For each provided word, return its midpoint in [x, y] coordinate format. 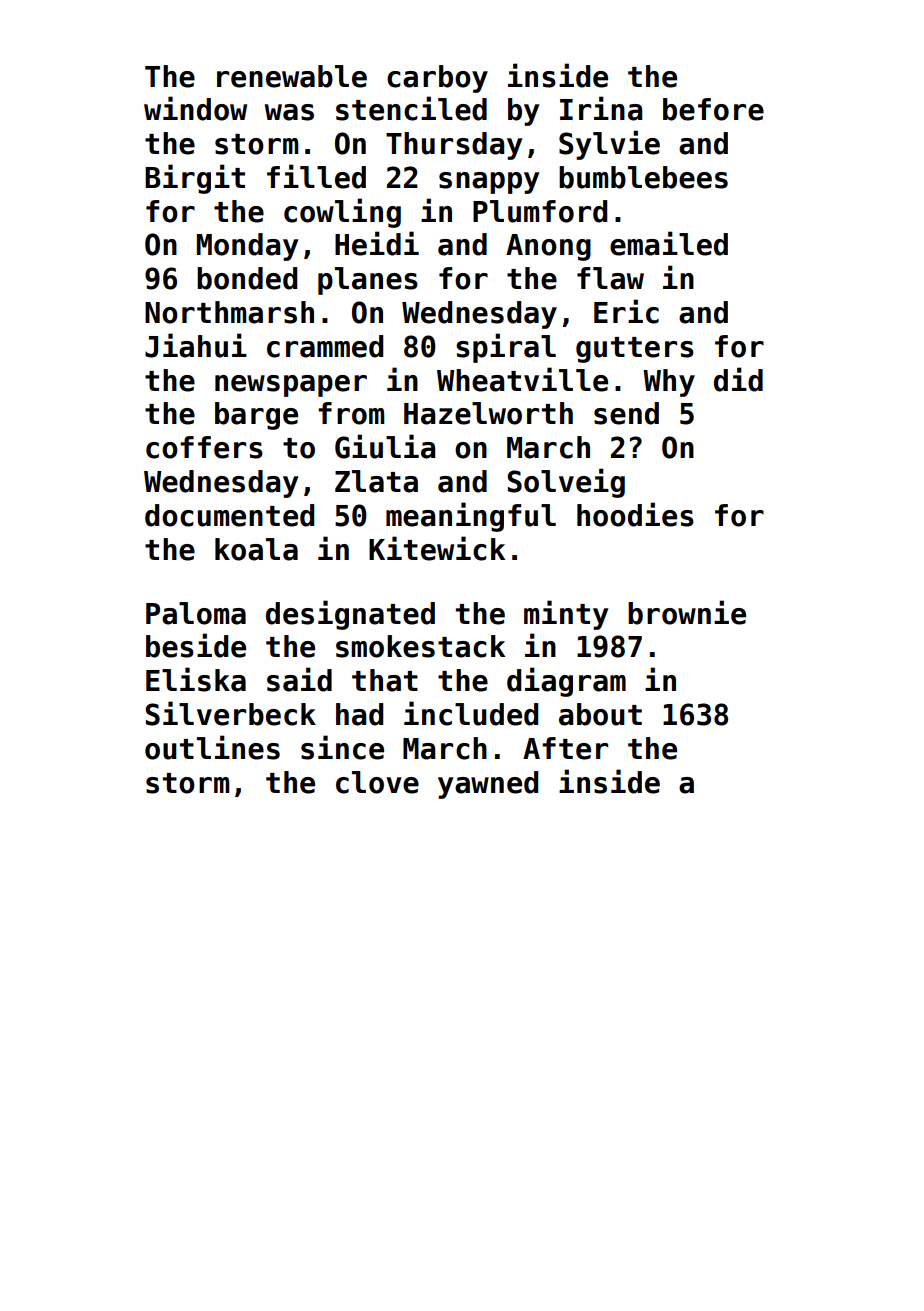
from [351, 413]
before [713, 109]
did [738, 379]
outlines [212, 747]
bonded [247, 278]
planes [368, 281]
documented [229, 515]
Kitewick [437, 548]
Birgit [195, 179]
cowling [342, 213]
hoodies [635, 514]
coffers [204, 447]
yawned [488, 785]
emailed [669, 243]
